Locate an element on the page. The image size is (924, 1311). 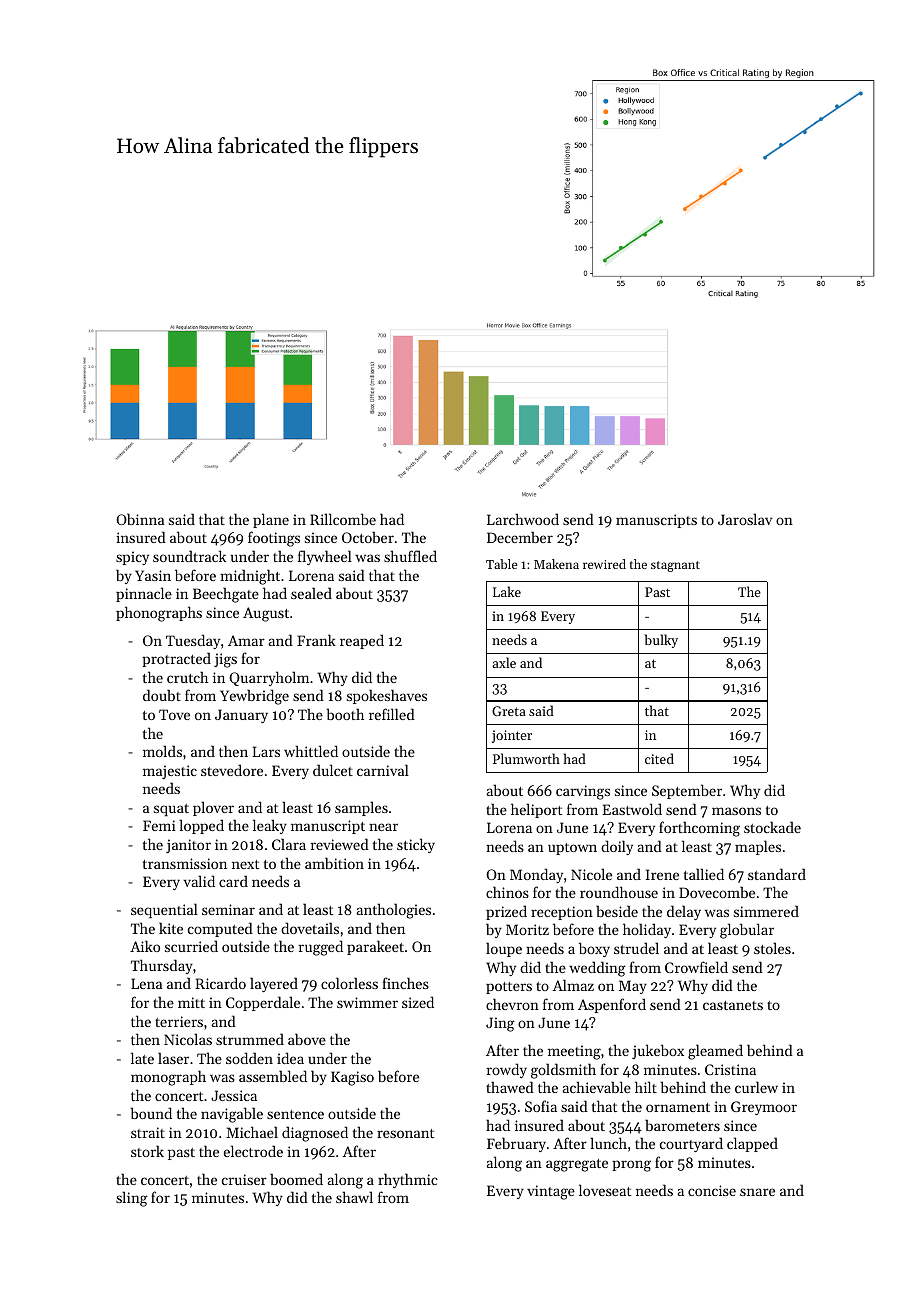
cruiser is located at coordinates (244, 1179).
